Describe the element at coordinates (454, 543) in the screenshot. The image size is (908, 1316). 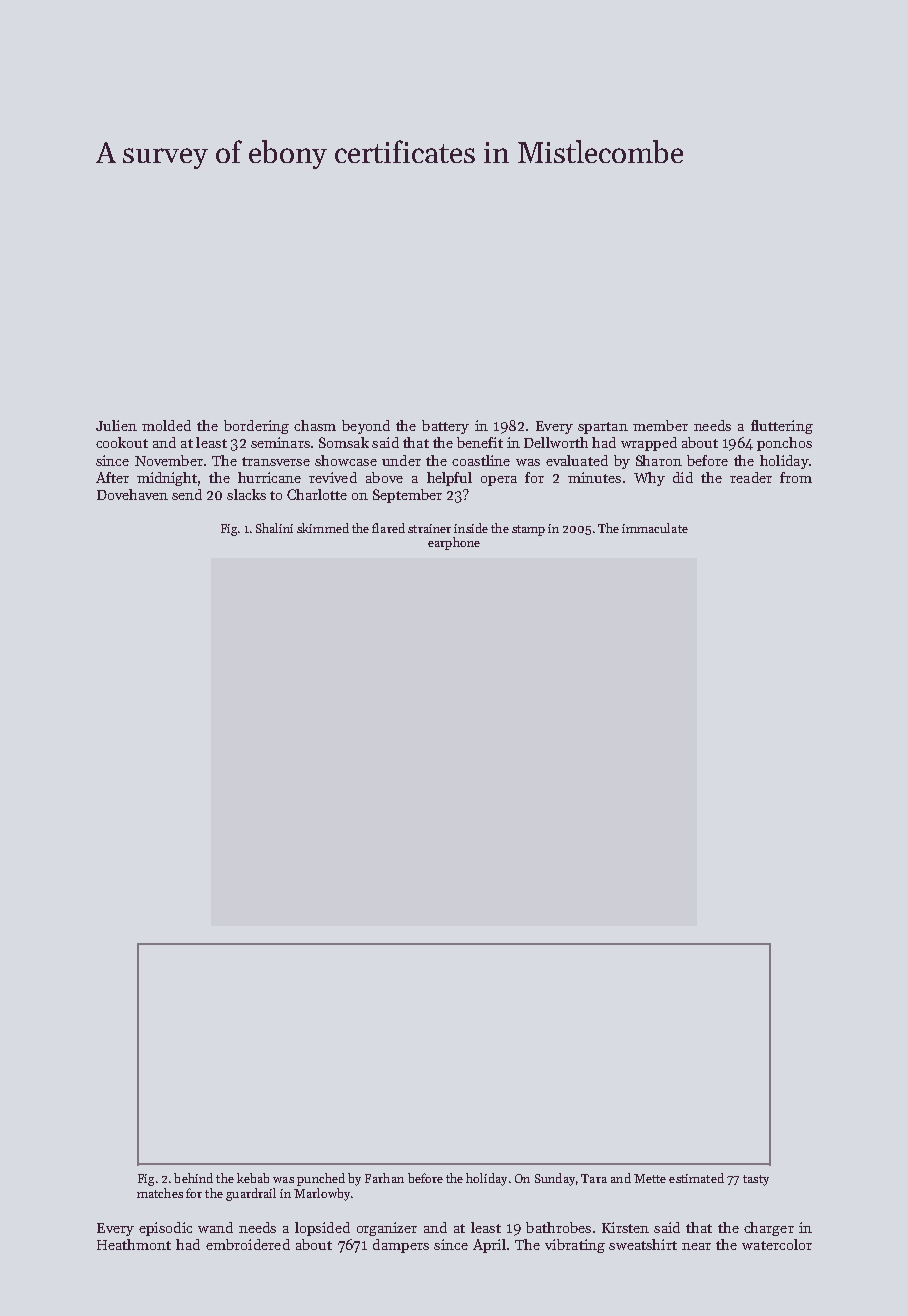
I see `earphone` at that location.
